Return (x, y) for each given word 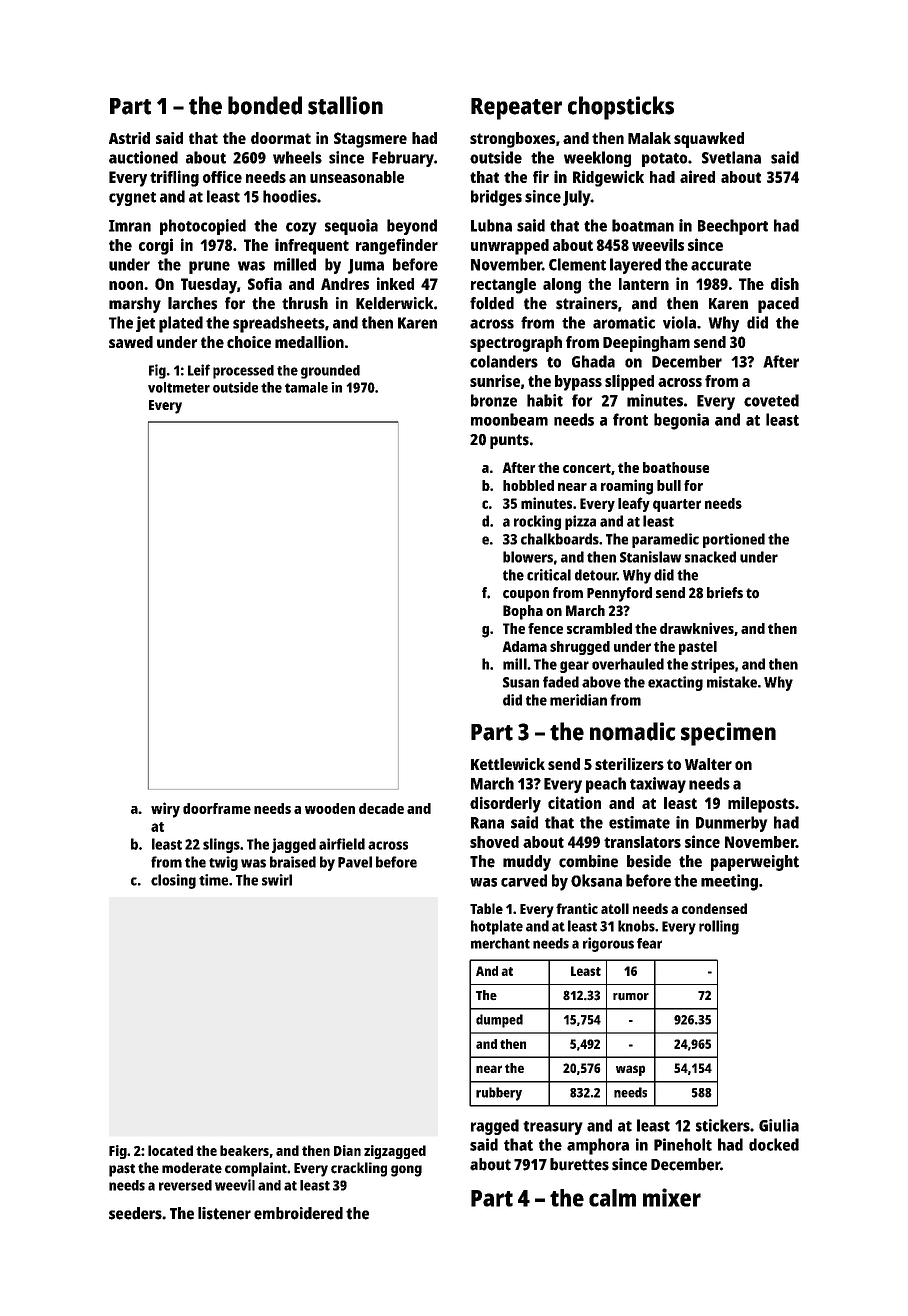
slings (221, 845)
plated (181, 324)
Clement (577, 264)
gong (406, 1171)
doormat (281, 138)
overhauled (628, 664)
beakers (244, 1150)
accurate (721, 265)
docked (774, 1144)
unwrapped (510, 247)
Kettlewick (508, 764)
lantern (644, 284)
